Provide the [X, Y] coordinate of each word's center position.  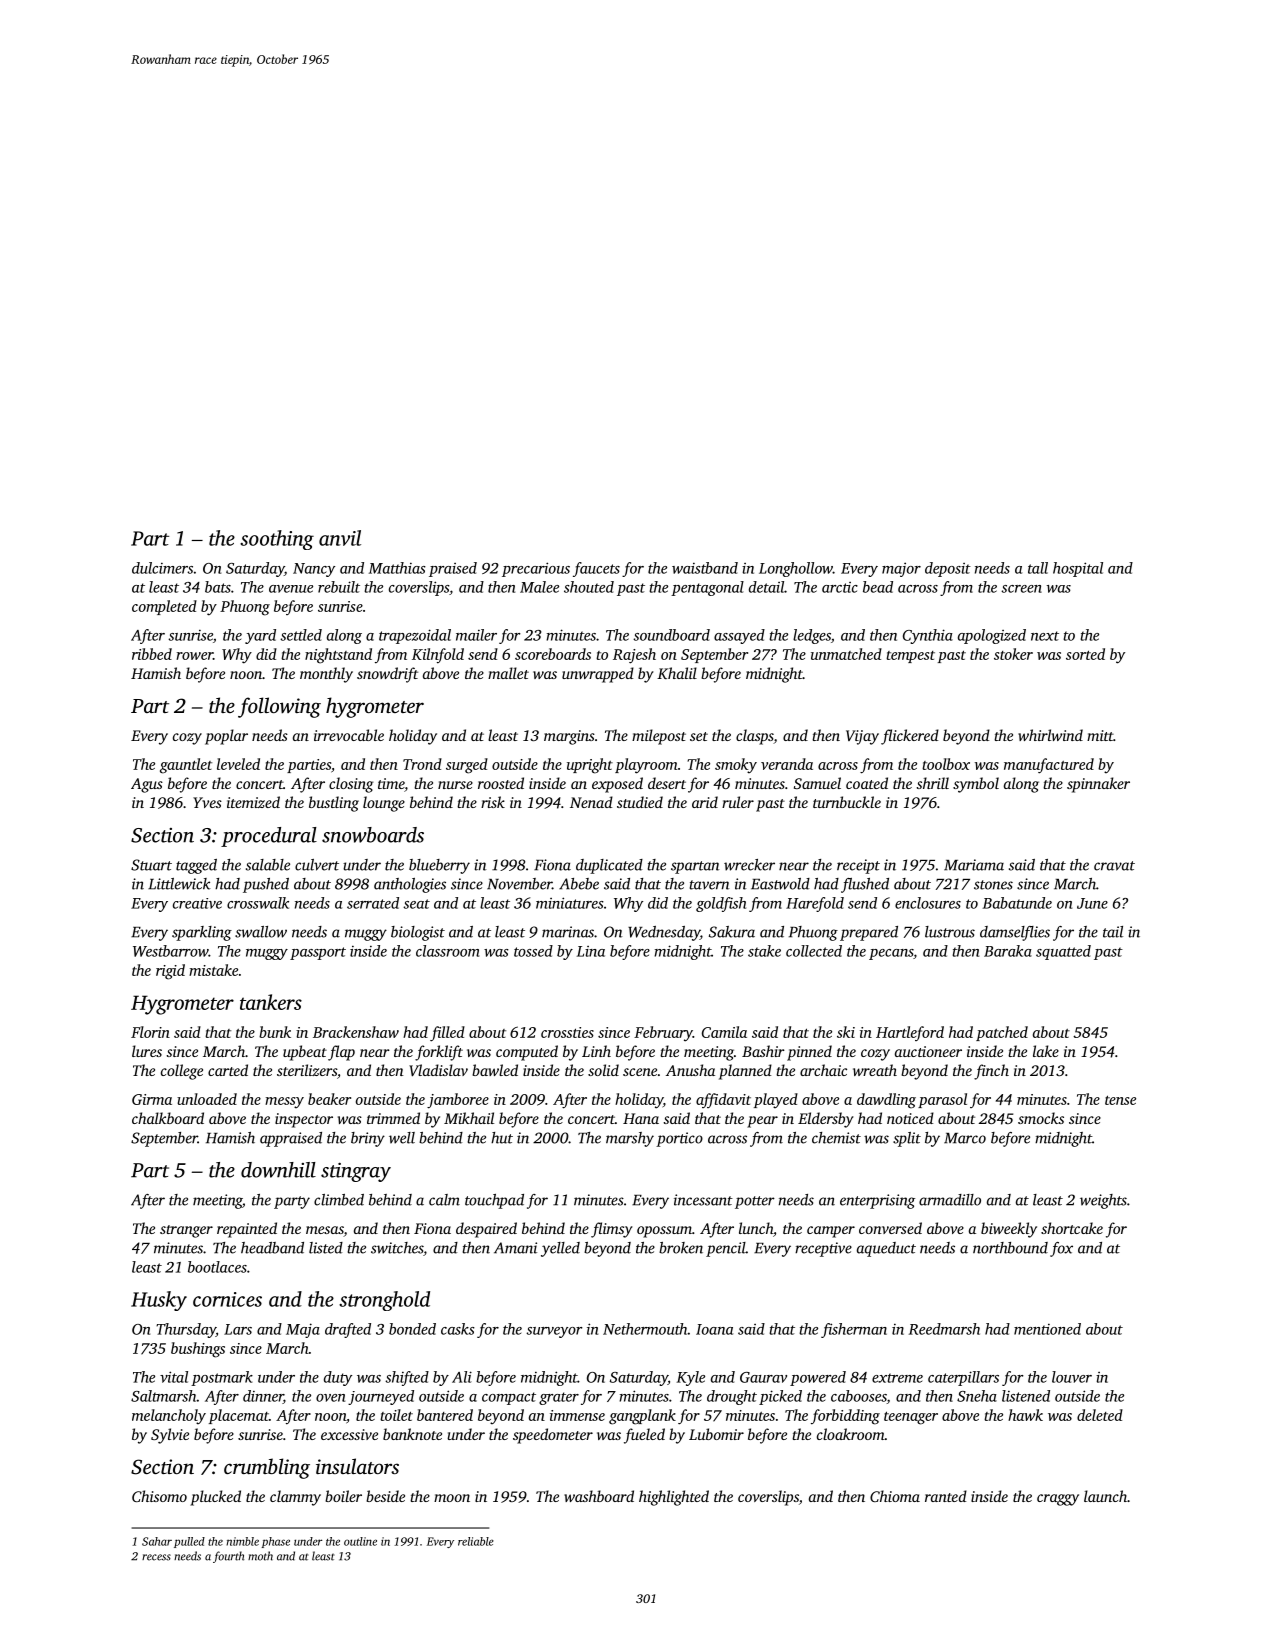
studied [640, 802]
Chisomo [159, 1496]
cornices [227, 1299]
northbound [1010, 1248]
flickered [910, 737]
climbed [339, 1200]
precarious [536, 569]
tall [1038, 568]
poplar [226, 737]
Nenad [591, 802]
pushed [266, 885]
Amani [515, 1248]
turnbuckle [847, 802]
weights [1103, 1201]
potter [755, 1202]
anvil [340, 538]
